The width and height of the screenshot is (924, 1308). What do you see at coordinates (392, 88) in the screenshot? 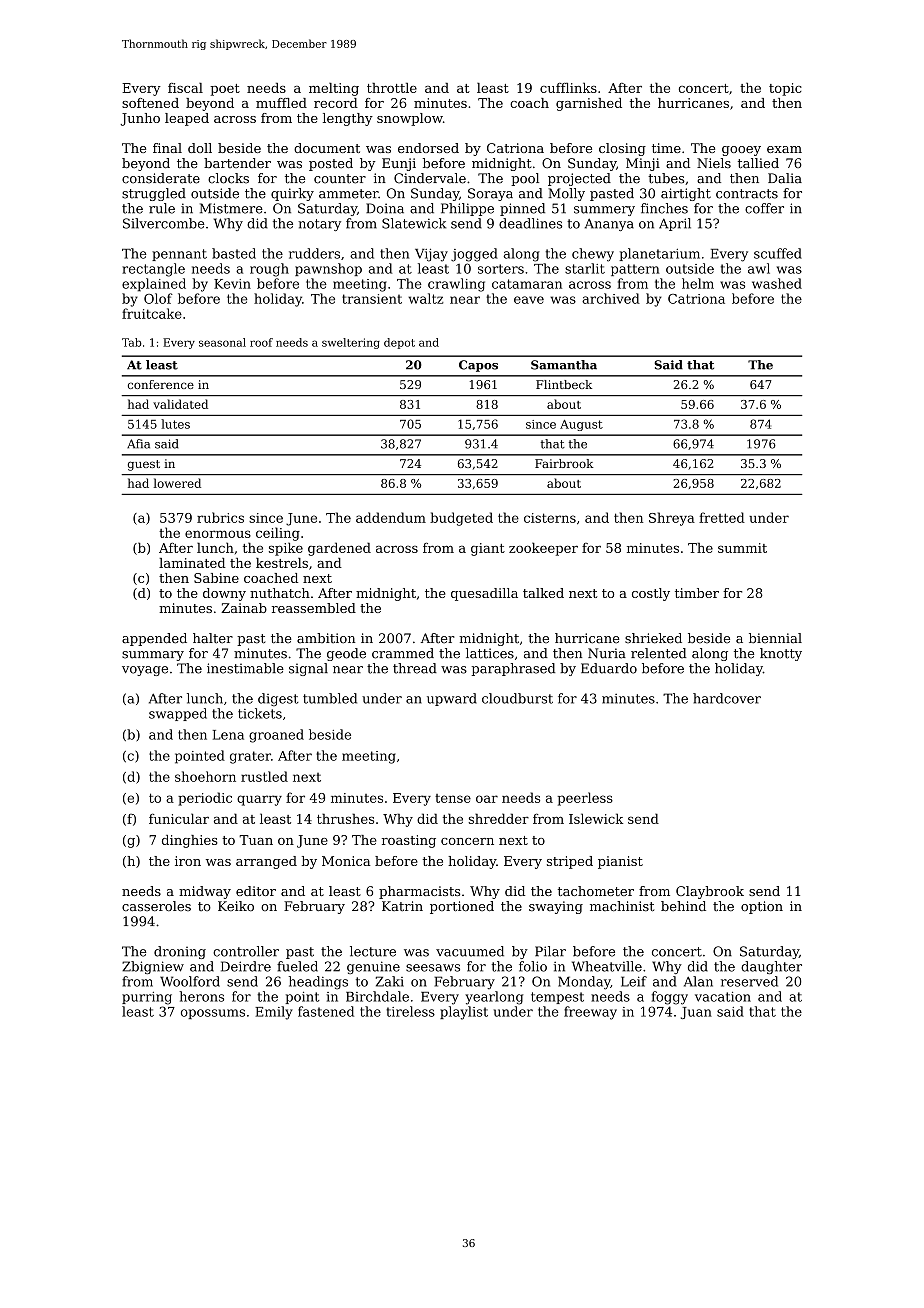
I see `throttle` at bounding box center [392, 88].
